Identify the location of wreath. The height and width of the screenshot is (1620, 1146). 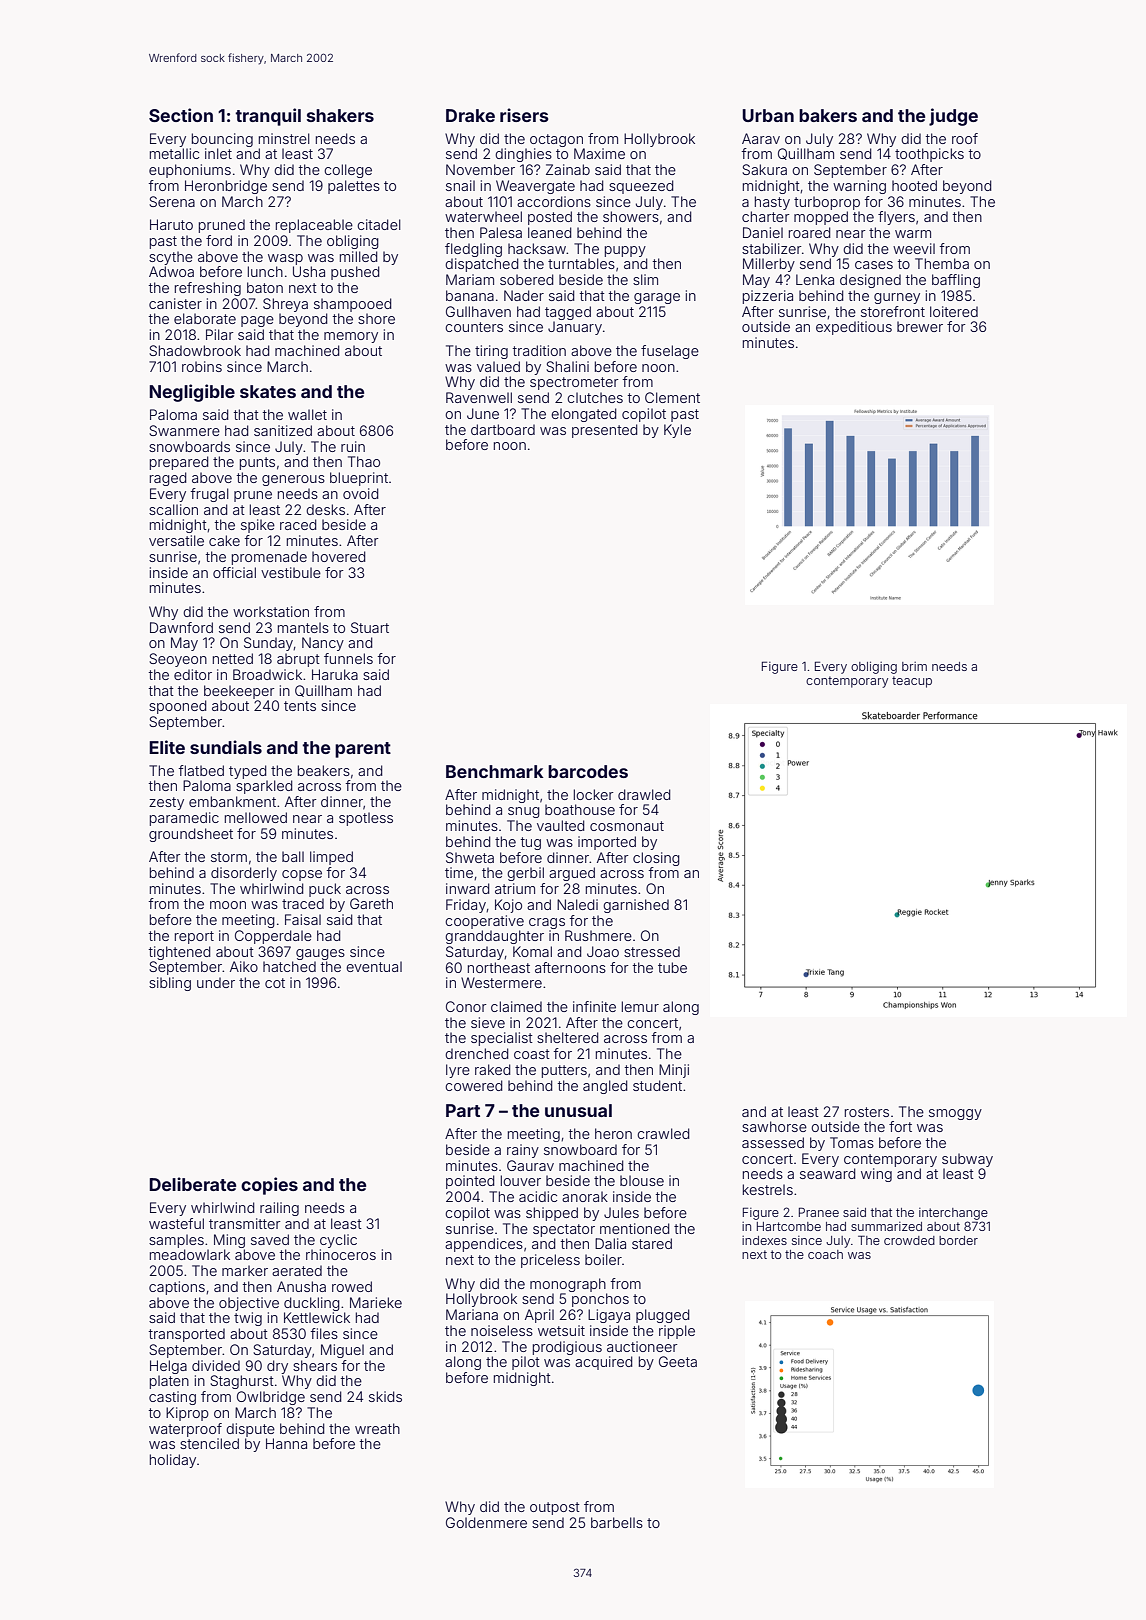
(377, 1428).
